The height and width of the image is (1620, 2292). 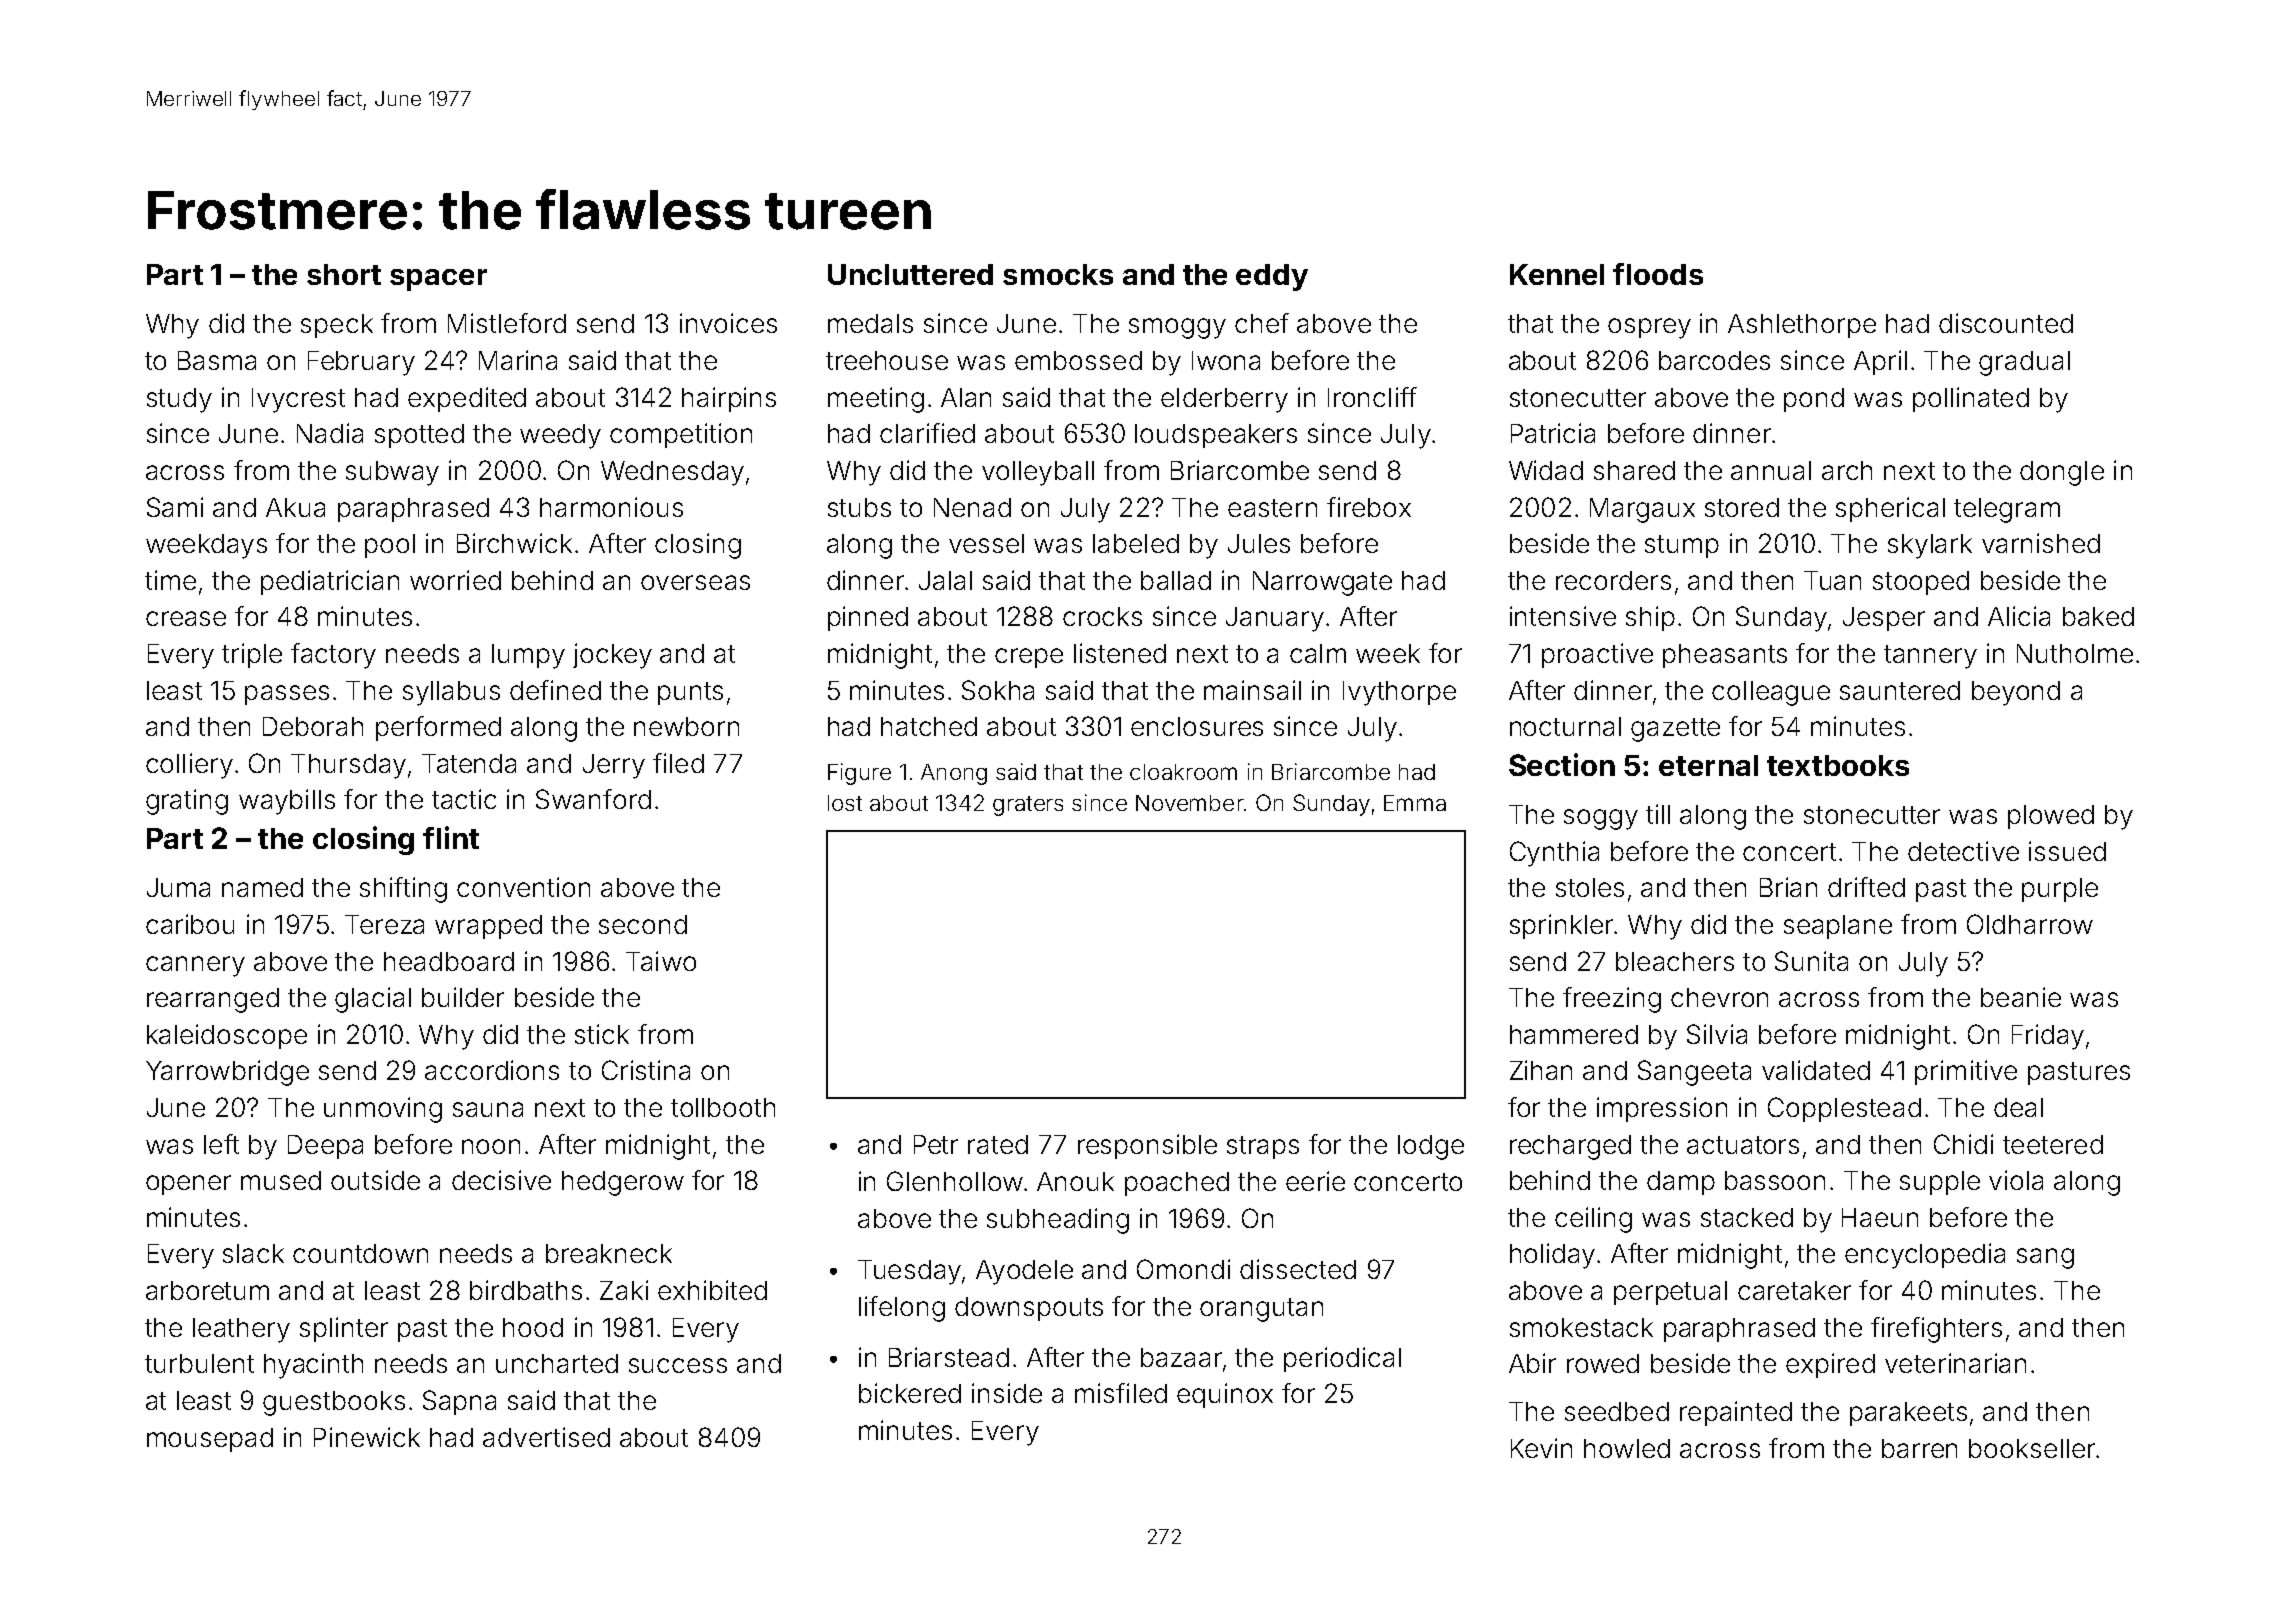 What do you see at coordinates (1658, 274) in the image?
I see `floods` at bounding box center [1658, 274].
